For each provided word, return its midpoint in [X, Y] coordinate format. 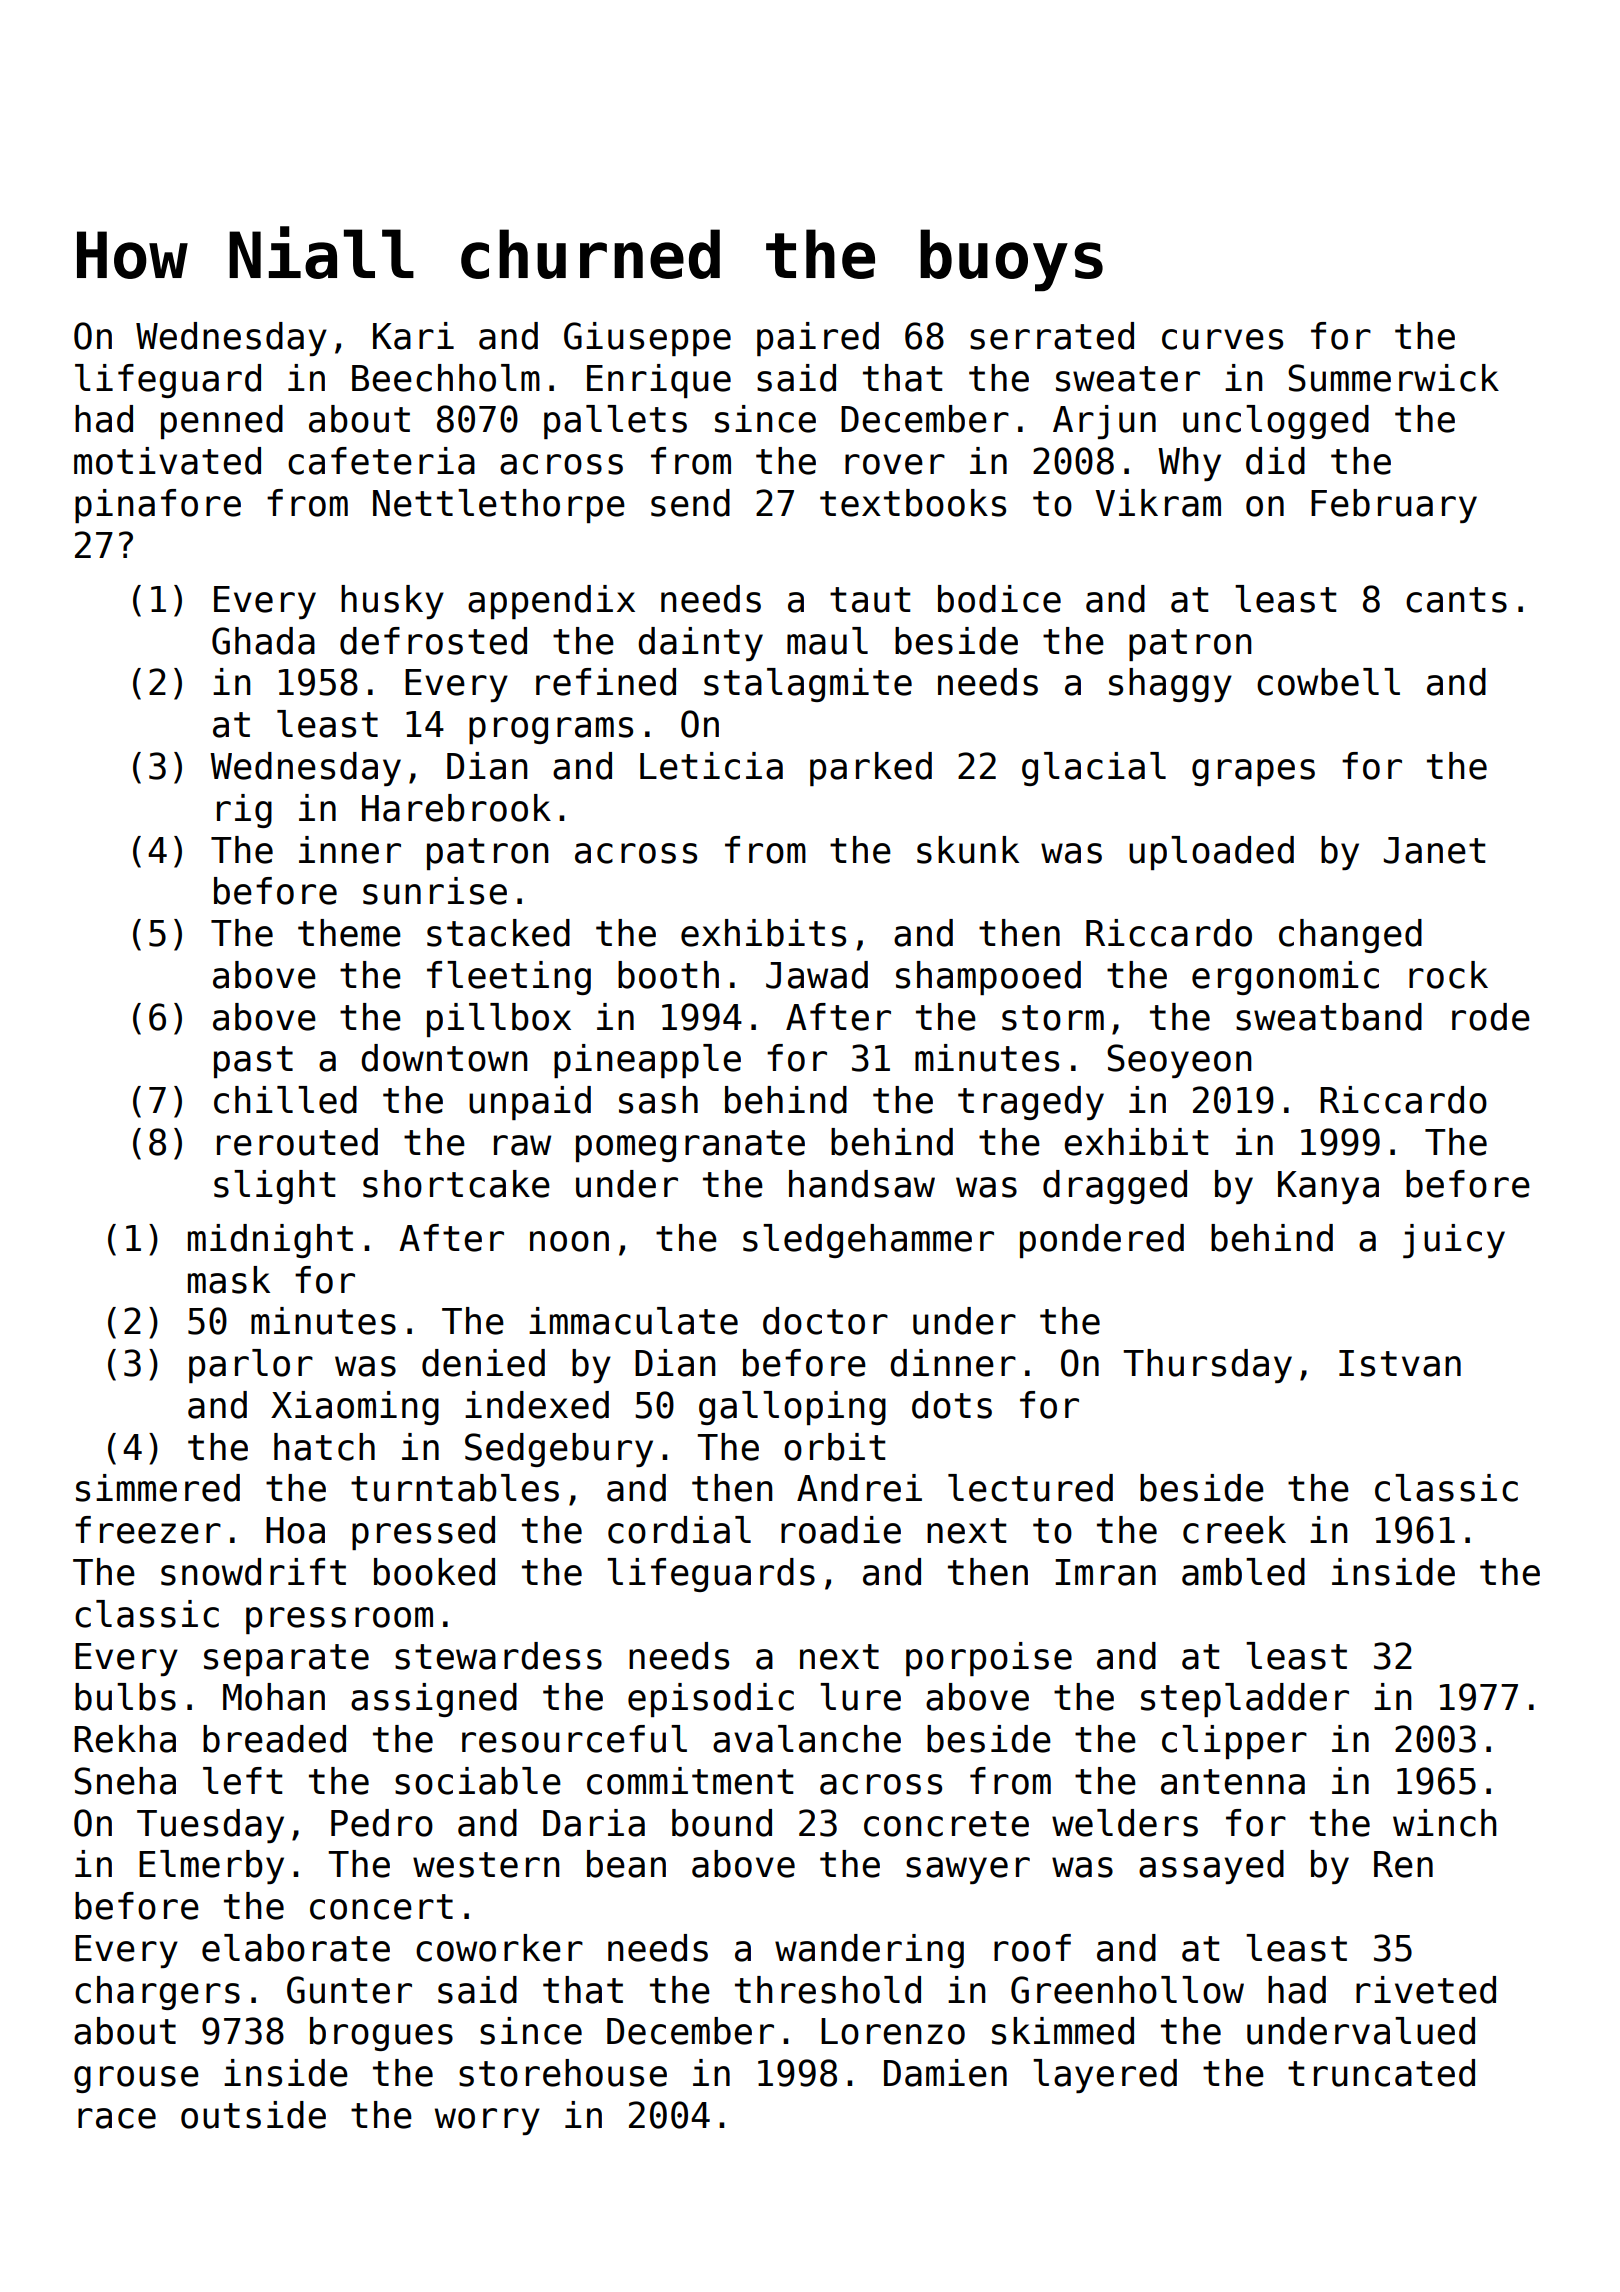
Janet [1435, 850]
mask [229, 1280]
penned [222, 422]
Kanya [1328, 1187]
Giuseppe [647, 339]
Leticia [711, 766]
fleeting [509, 978]
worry [487, 2121]
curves [1222, 339]
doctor [825, 1321]
